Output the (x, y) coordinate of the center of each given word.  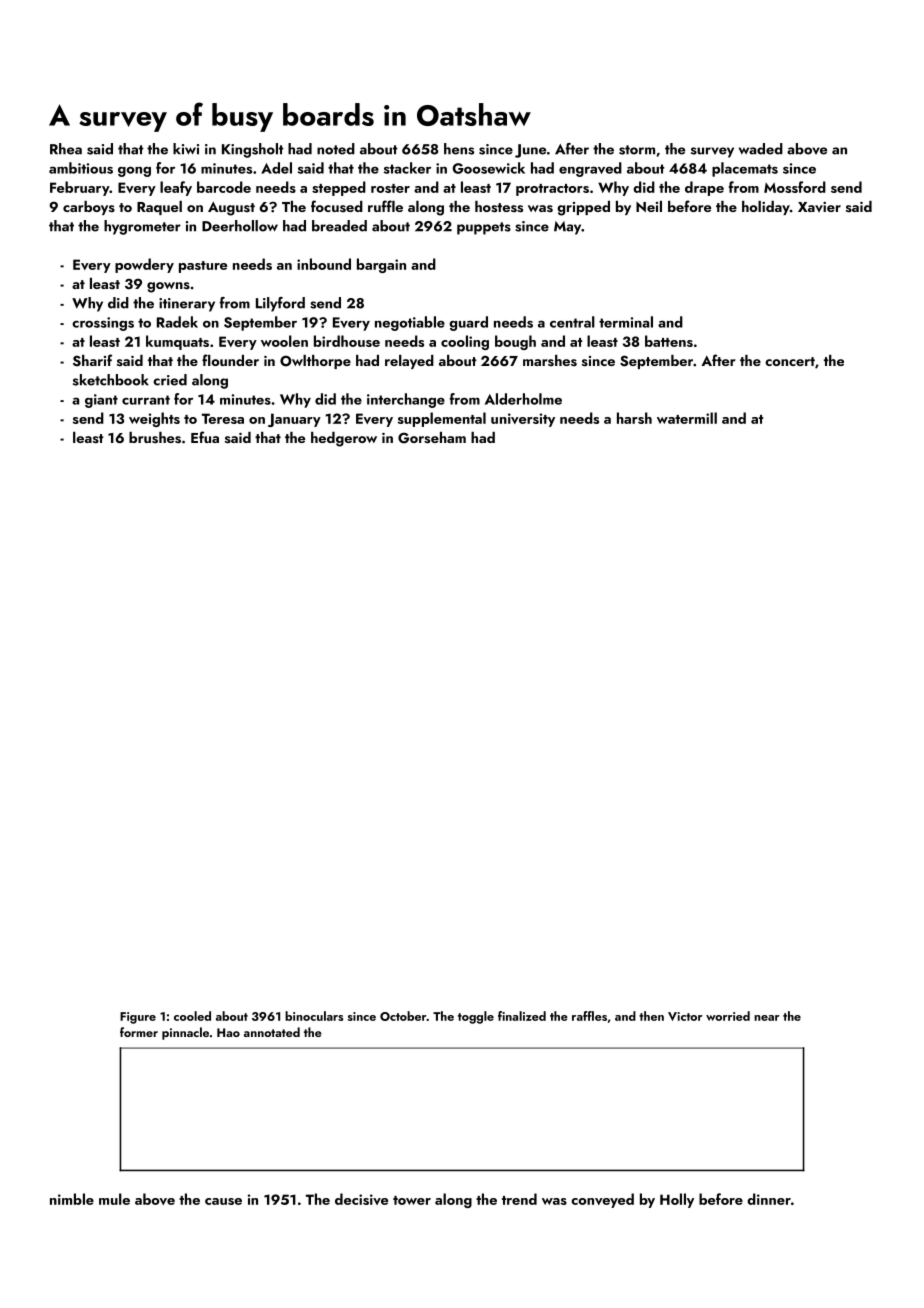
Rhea (66, 149)
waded (761, 149)
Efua (205, 437)
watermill (687, 418)
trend (519, 1199)
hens (459, 149)
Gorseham (432, 438)
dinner (769, 1199)
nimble (72, 1199)
